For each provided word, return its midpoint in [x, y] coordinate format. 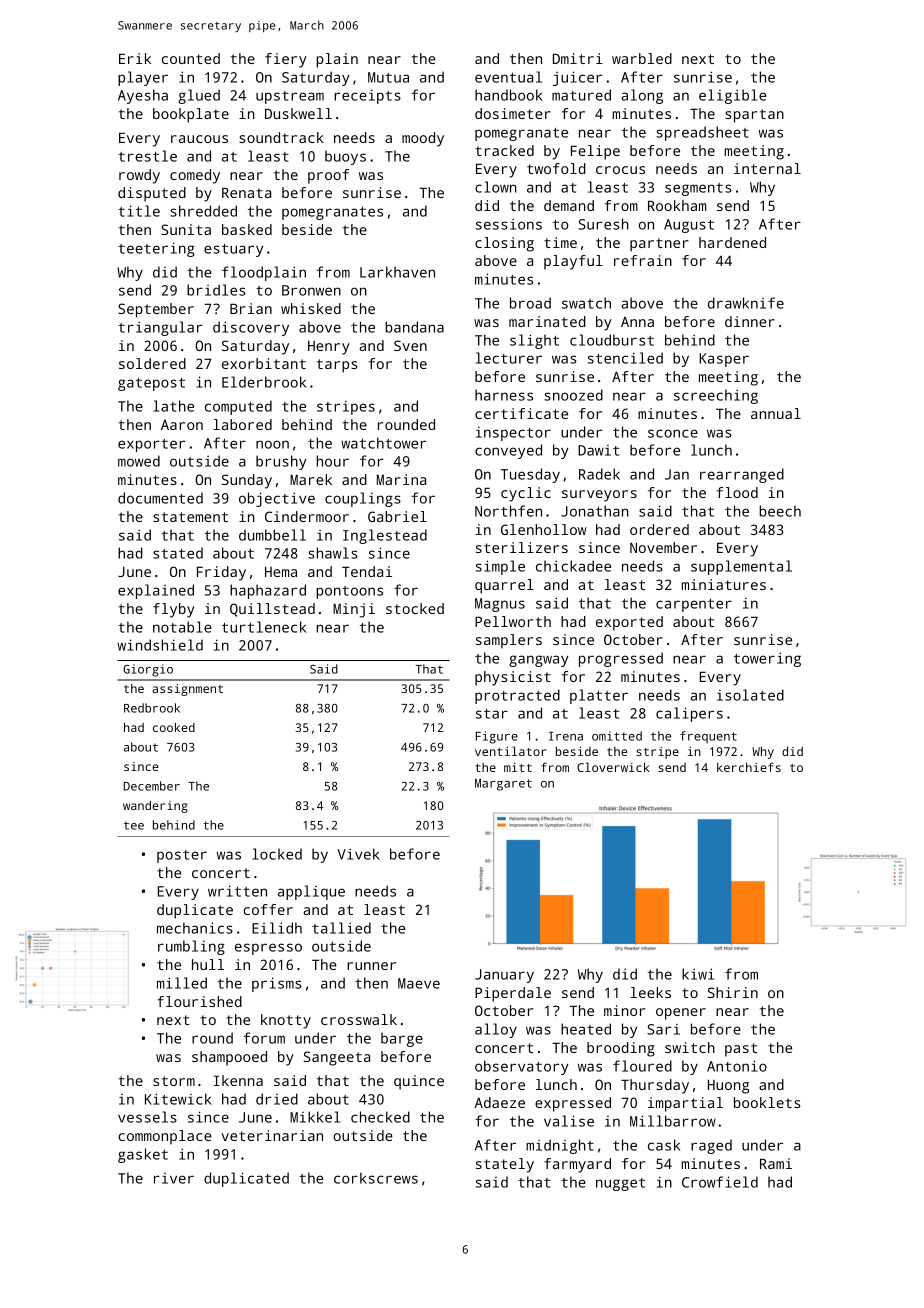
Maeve [419, 983]
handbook [509, 95]
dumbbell [272, 535]
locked [277, 854]
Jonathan [595, 511]
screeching [716, 396]
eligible [733, 96]
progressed [621, 659]
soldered [152, 363]
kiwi [698, 974]
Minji [354, 610]
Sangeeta [337, 1058]
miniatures [724, 584]
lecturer [509, 358]
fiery [286, 60]
